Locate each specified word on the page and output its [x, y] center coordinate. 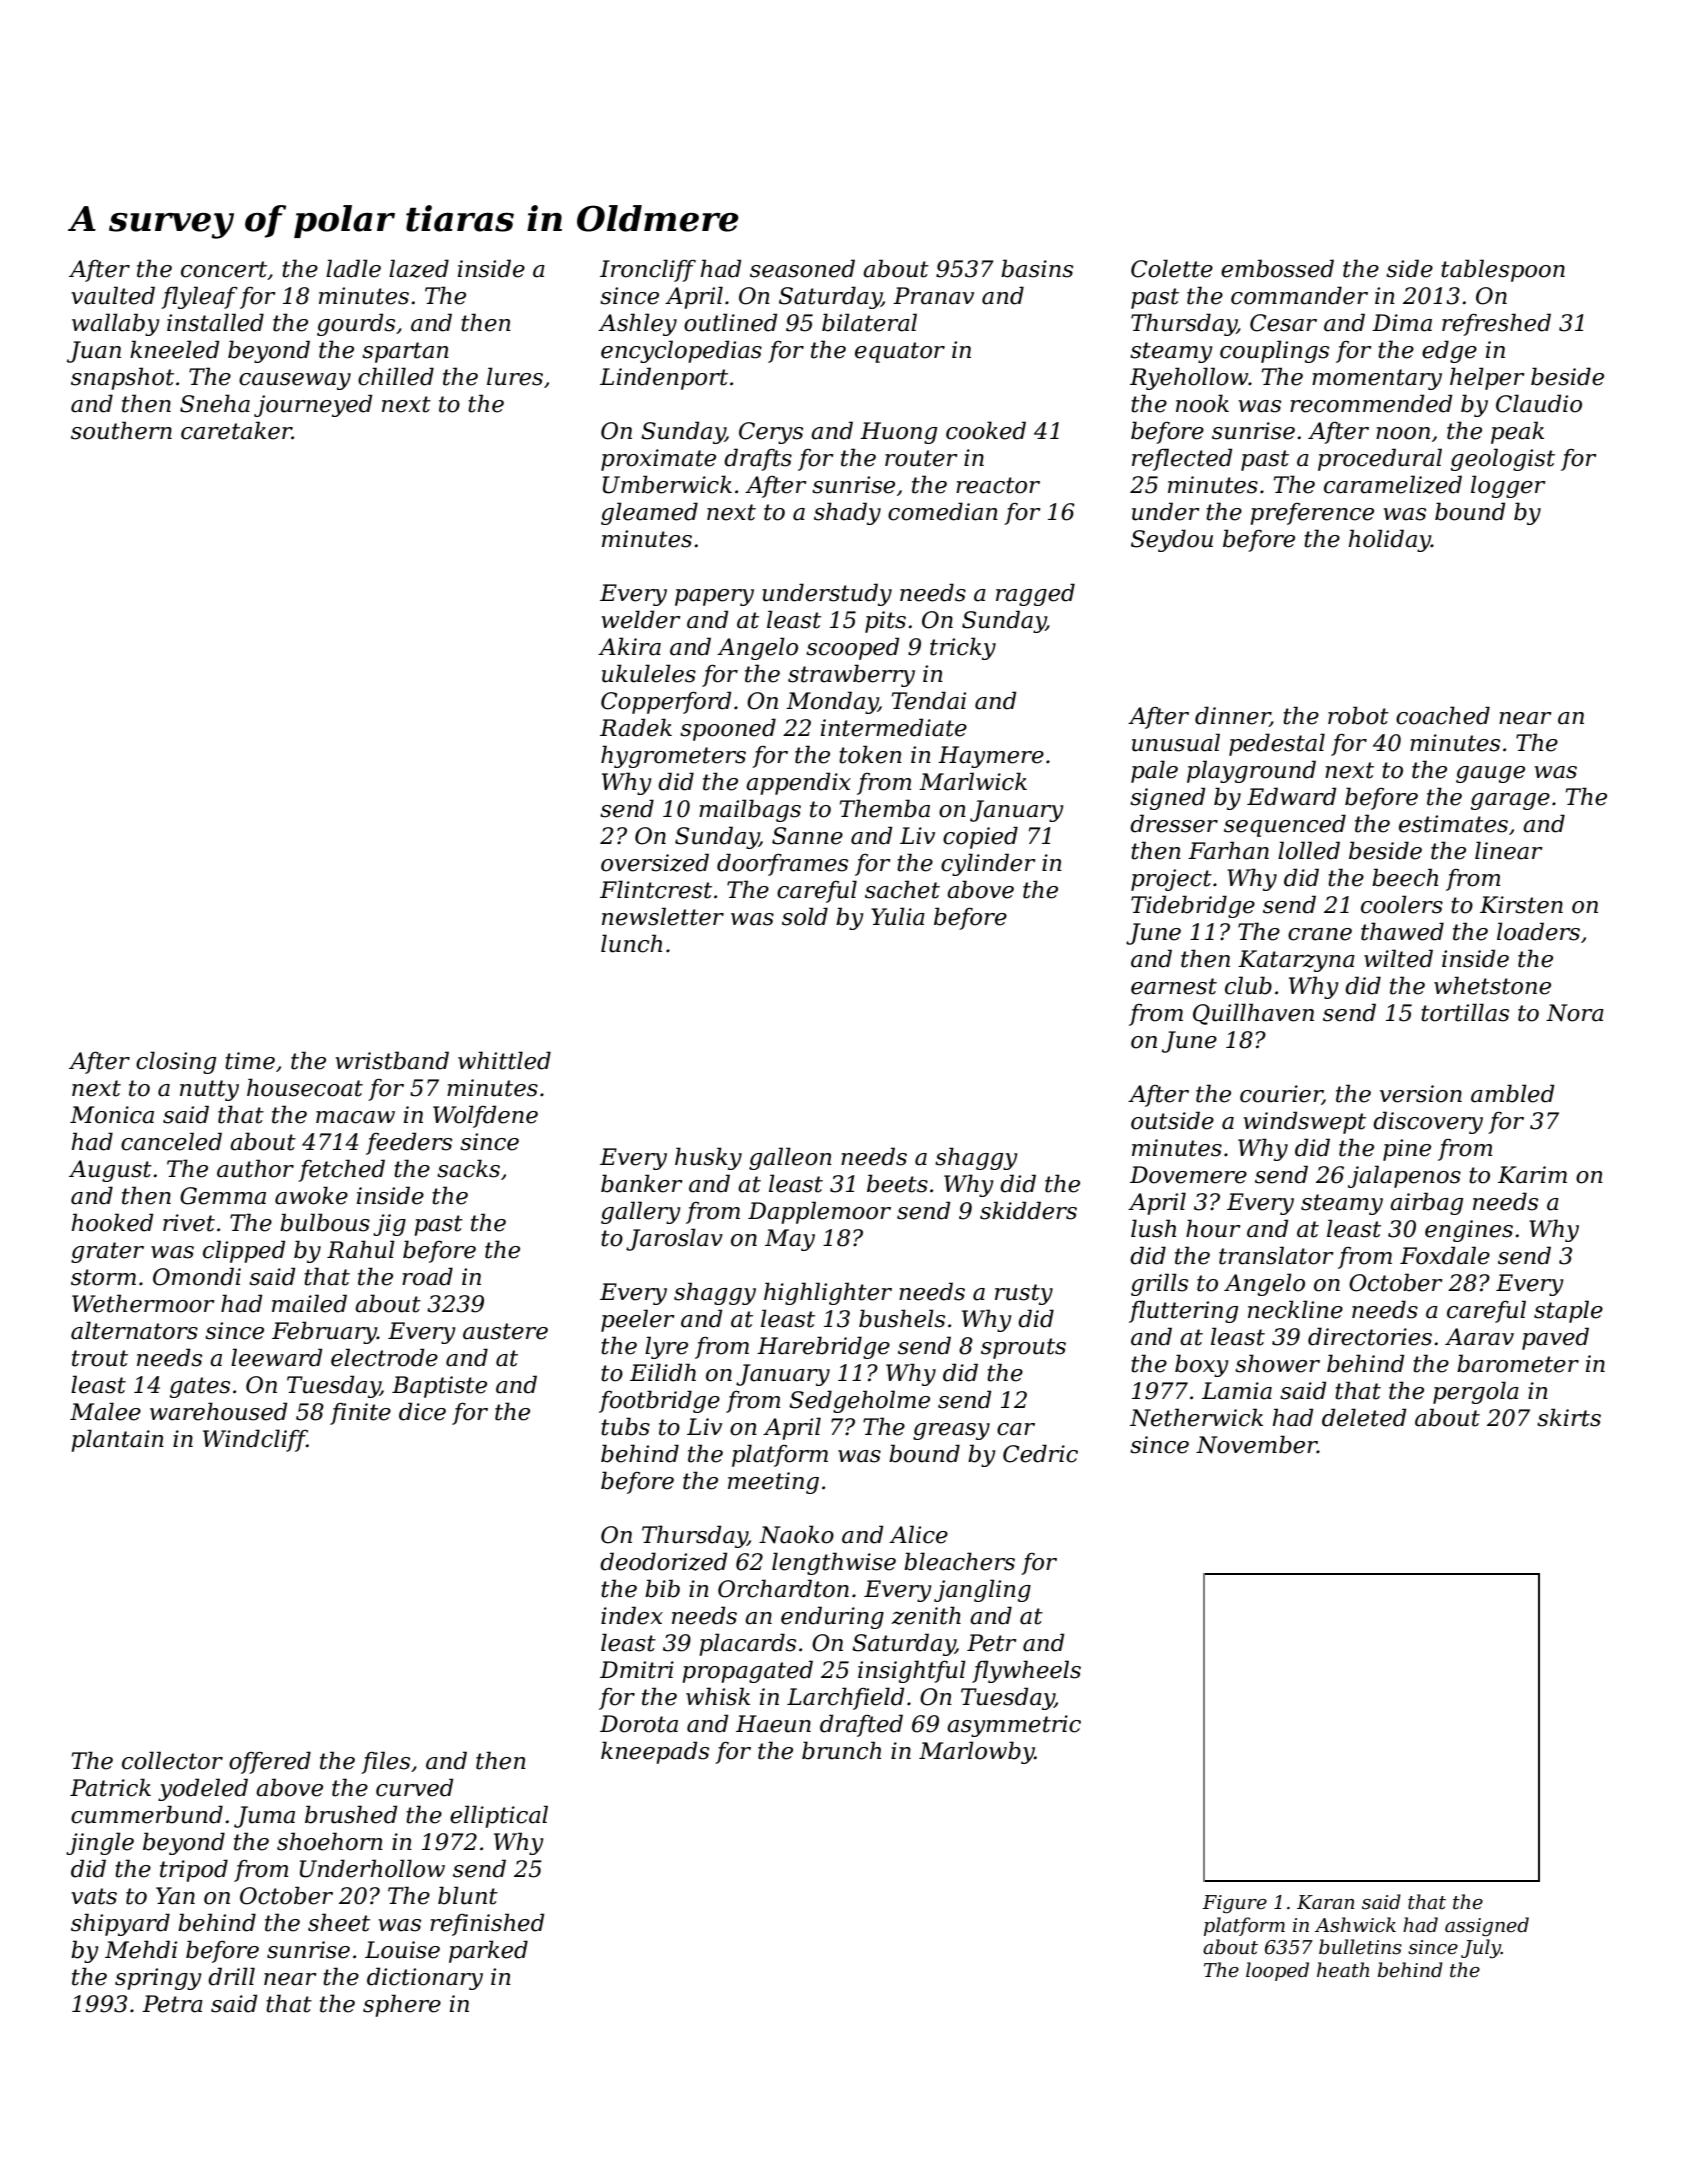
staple [1568, 1311]
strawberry [851, 675]
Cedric [1040, 1453]
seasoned [802, 268]
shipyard [120, 1924]
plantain [117, 1440]
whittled [504, 1060]
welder [641, 619]
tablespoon [1503, 270]
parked [488, 1951]
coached [1443, 715]
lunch [631, 943]
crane [1320, 934]
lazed [419, 268]
